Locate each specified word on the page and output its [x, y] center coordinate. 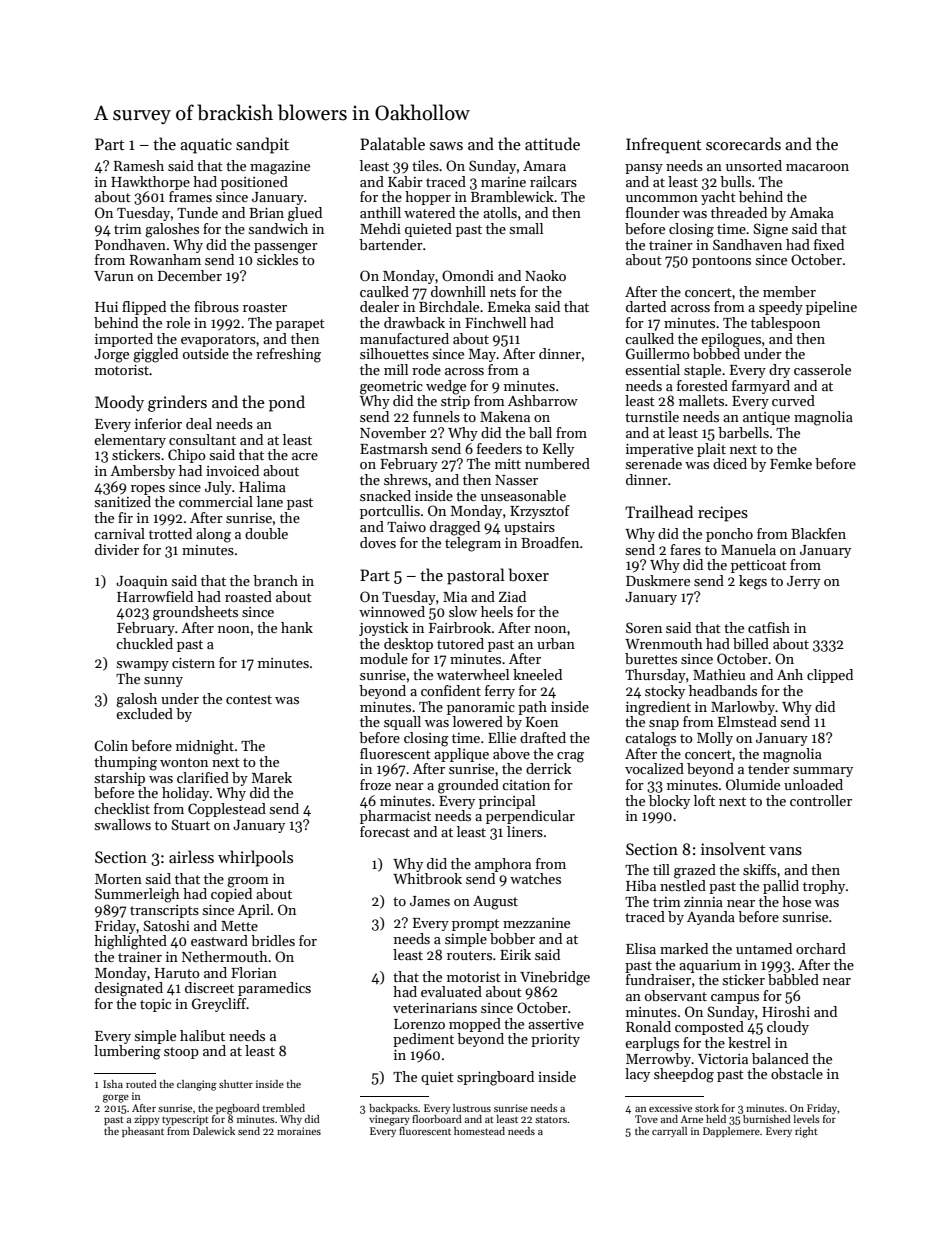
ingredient [658, 708]
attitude [552, 143]
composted [709, 1028]
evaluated [451, 991]
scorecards [743, 143]
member [789, 291]
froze [375, 784]
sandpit [262, 145]
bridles [273, 940]
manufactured [404, 338]
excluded [144, 713]
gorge [116, 1099]
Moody [119, 403]
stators [551, 1119]
